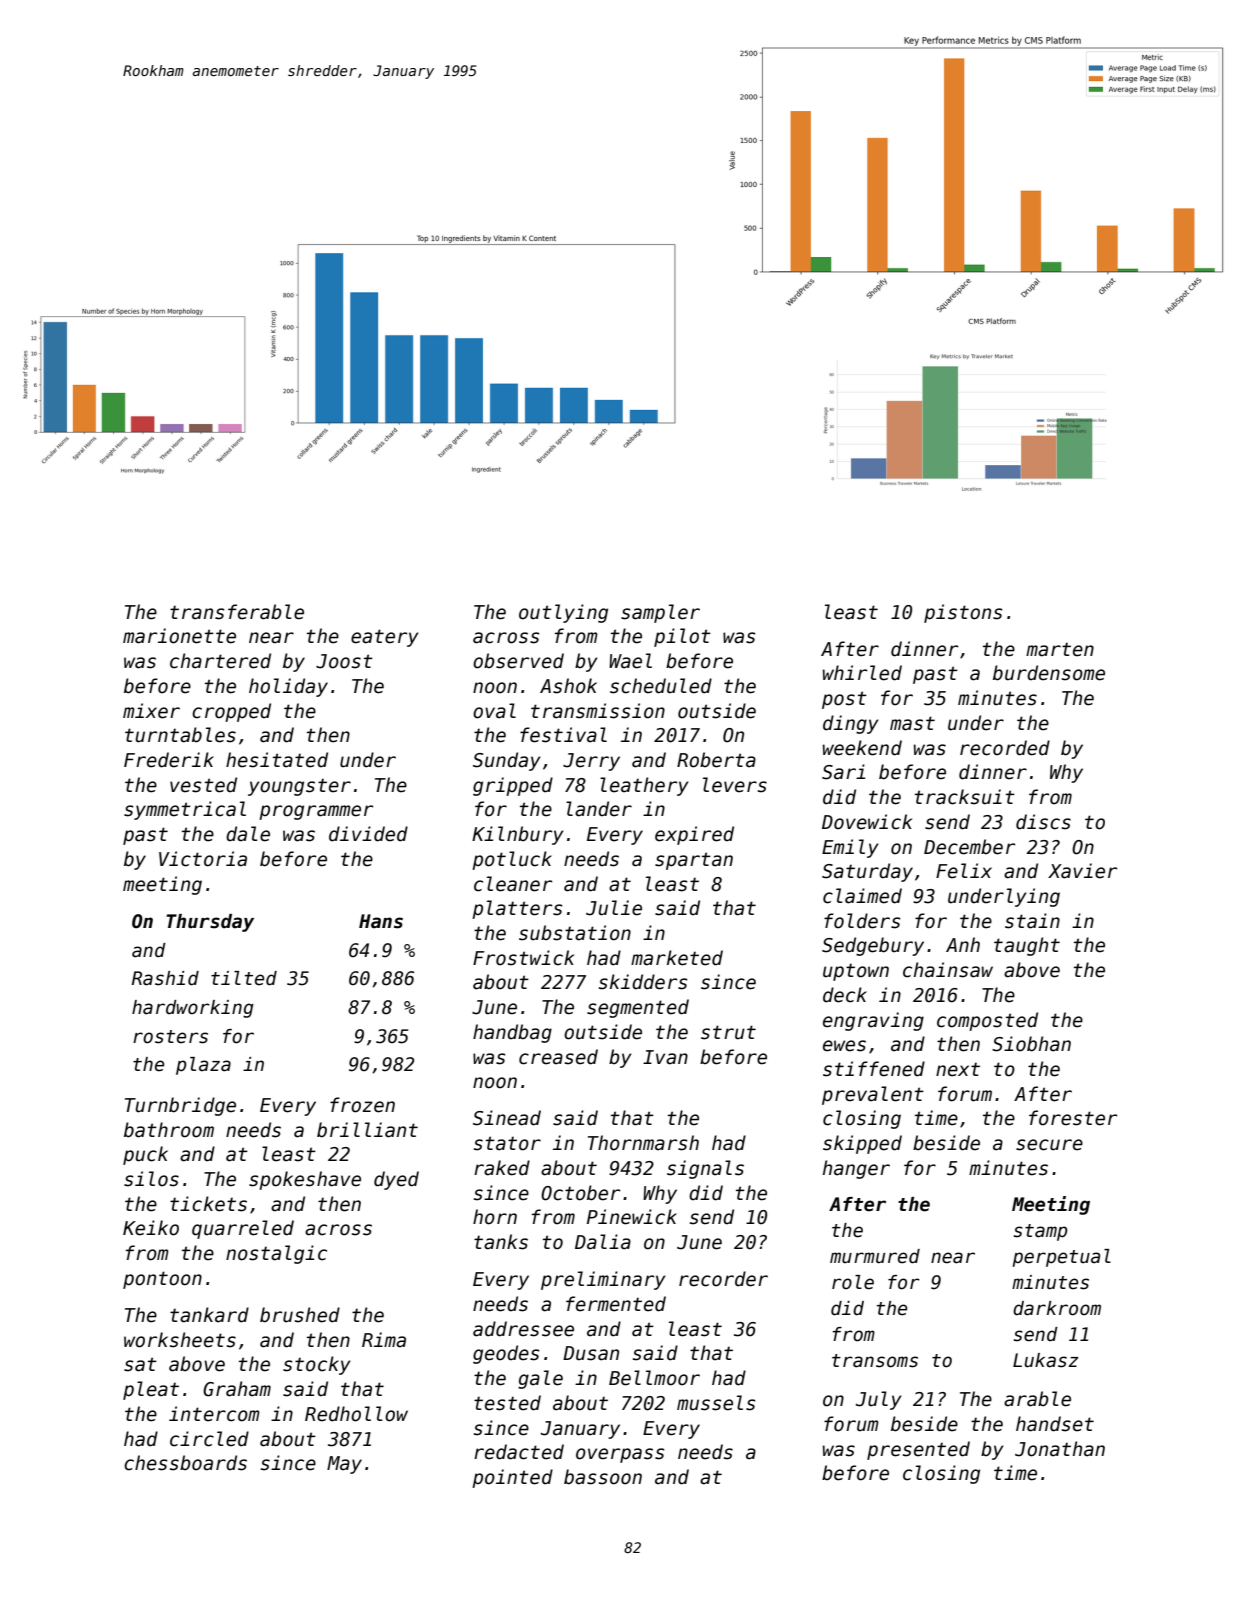  What do you see at coordinates (209, 1315) in the screenshot?
I see `tankard` at bounding box center [209, 1315].
